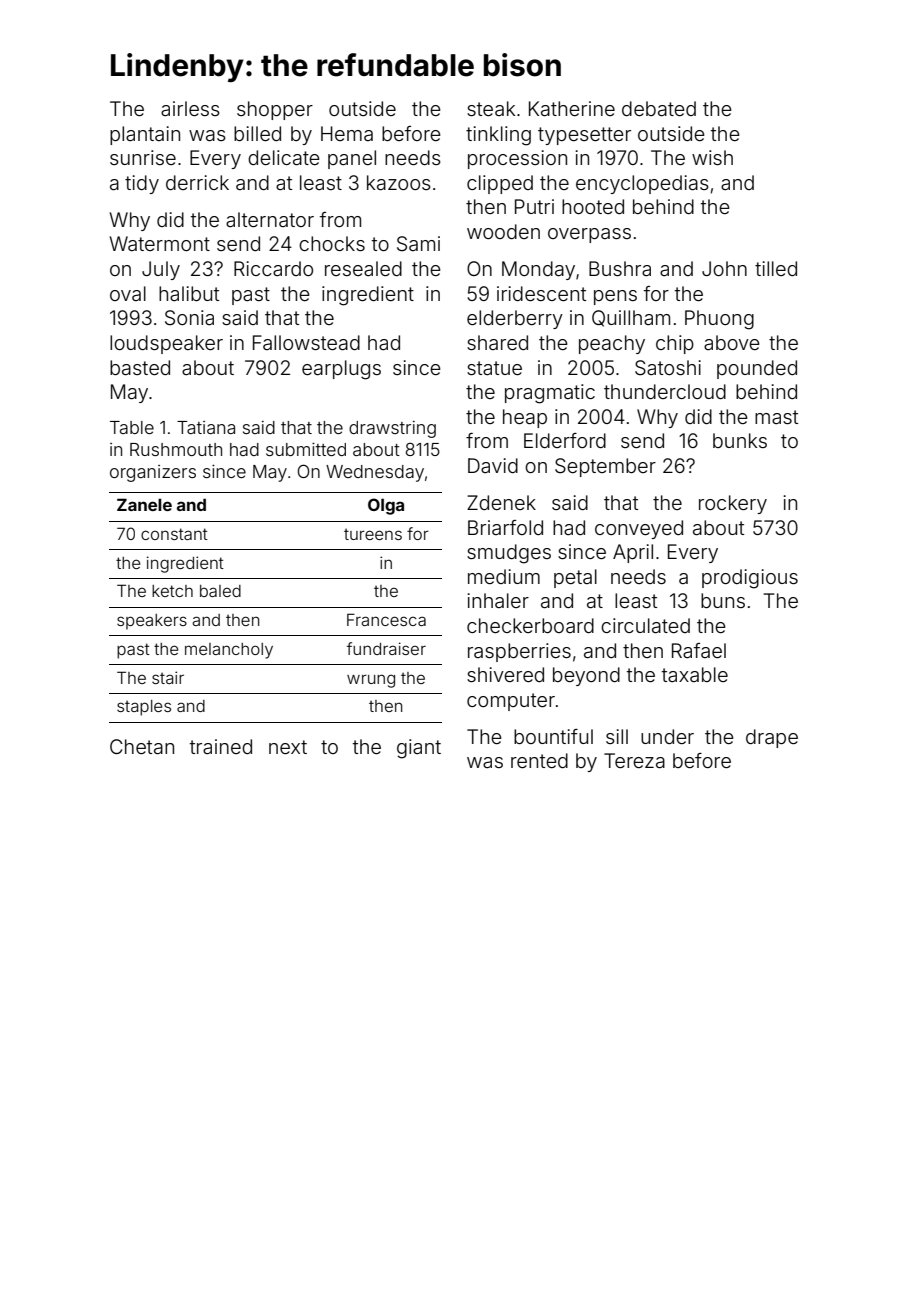 This screenshot has width=908, height=1316. What do you see at coordinates (776, 417) in the screenshot?
I see `mast` at bounding box center [776, 417].
